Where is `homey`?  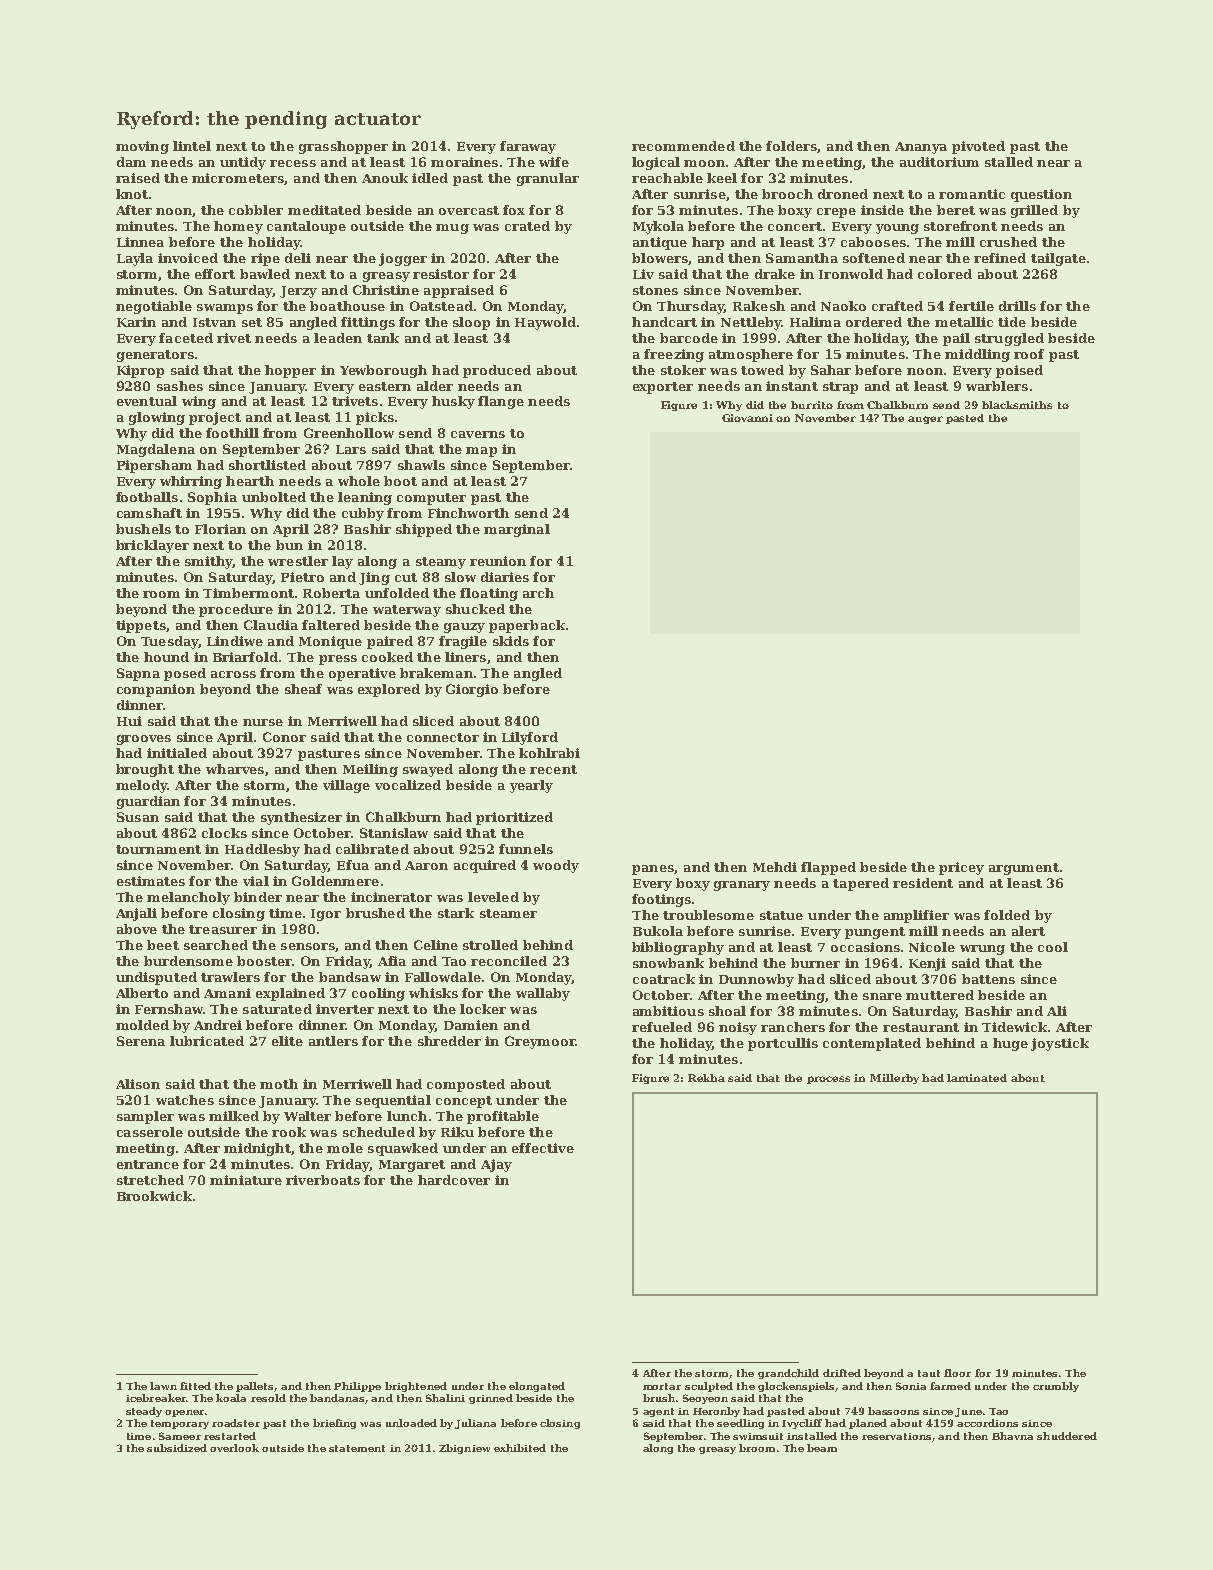 homey is located at coordinates (238, 227).
